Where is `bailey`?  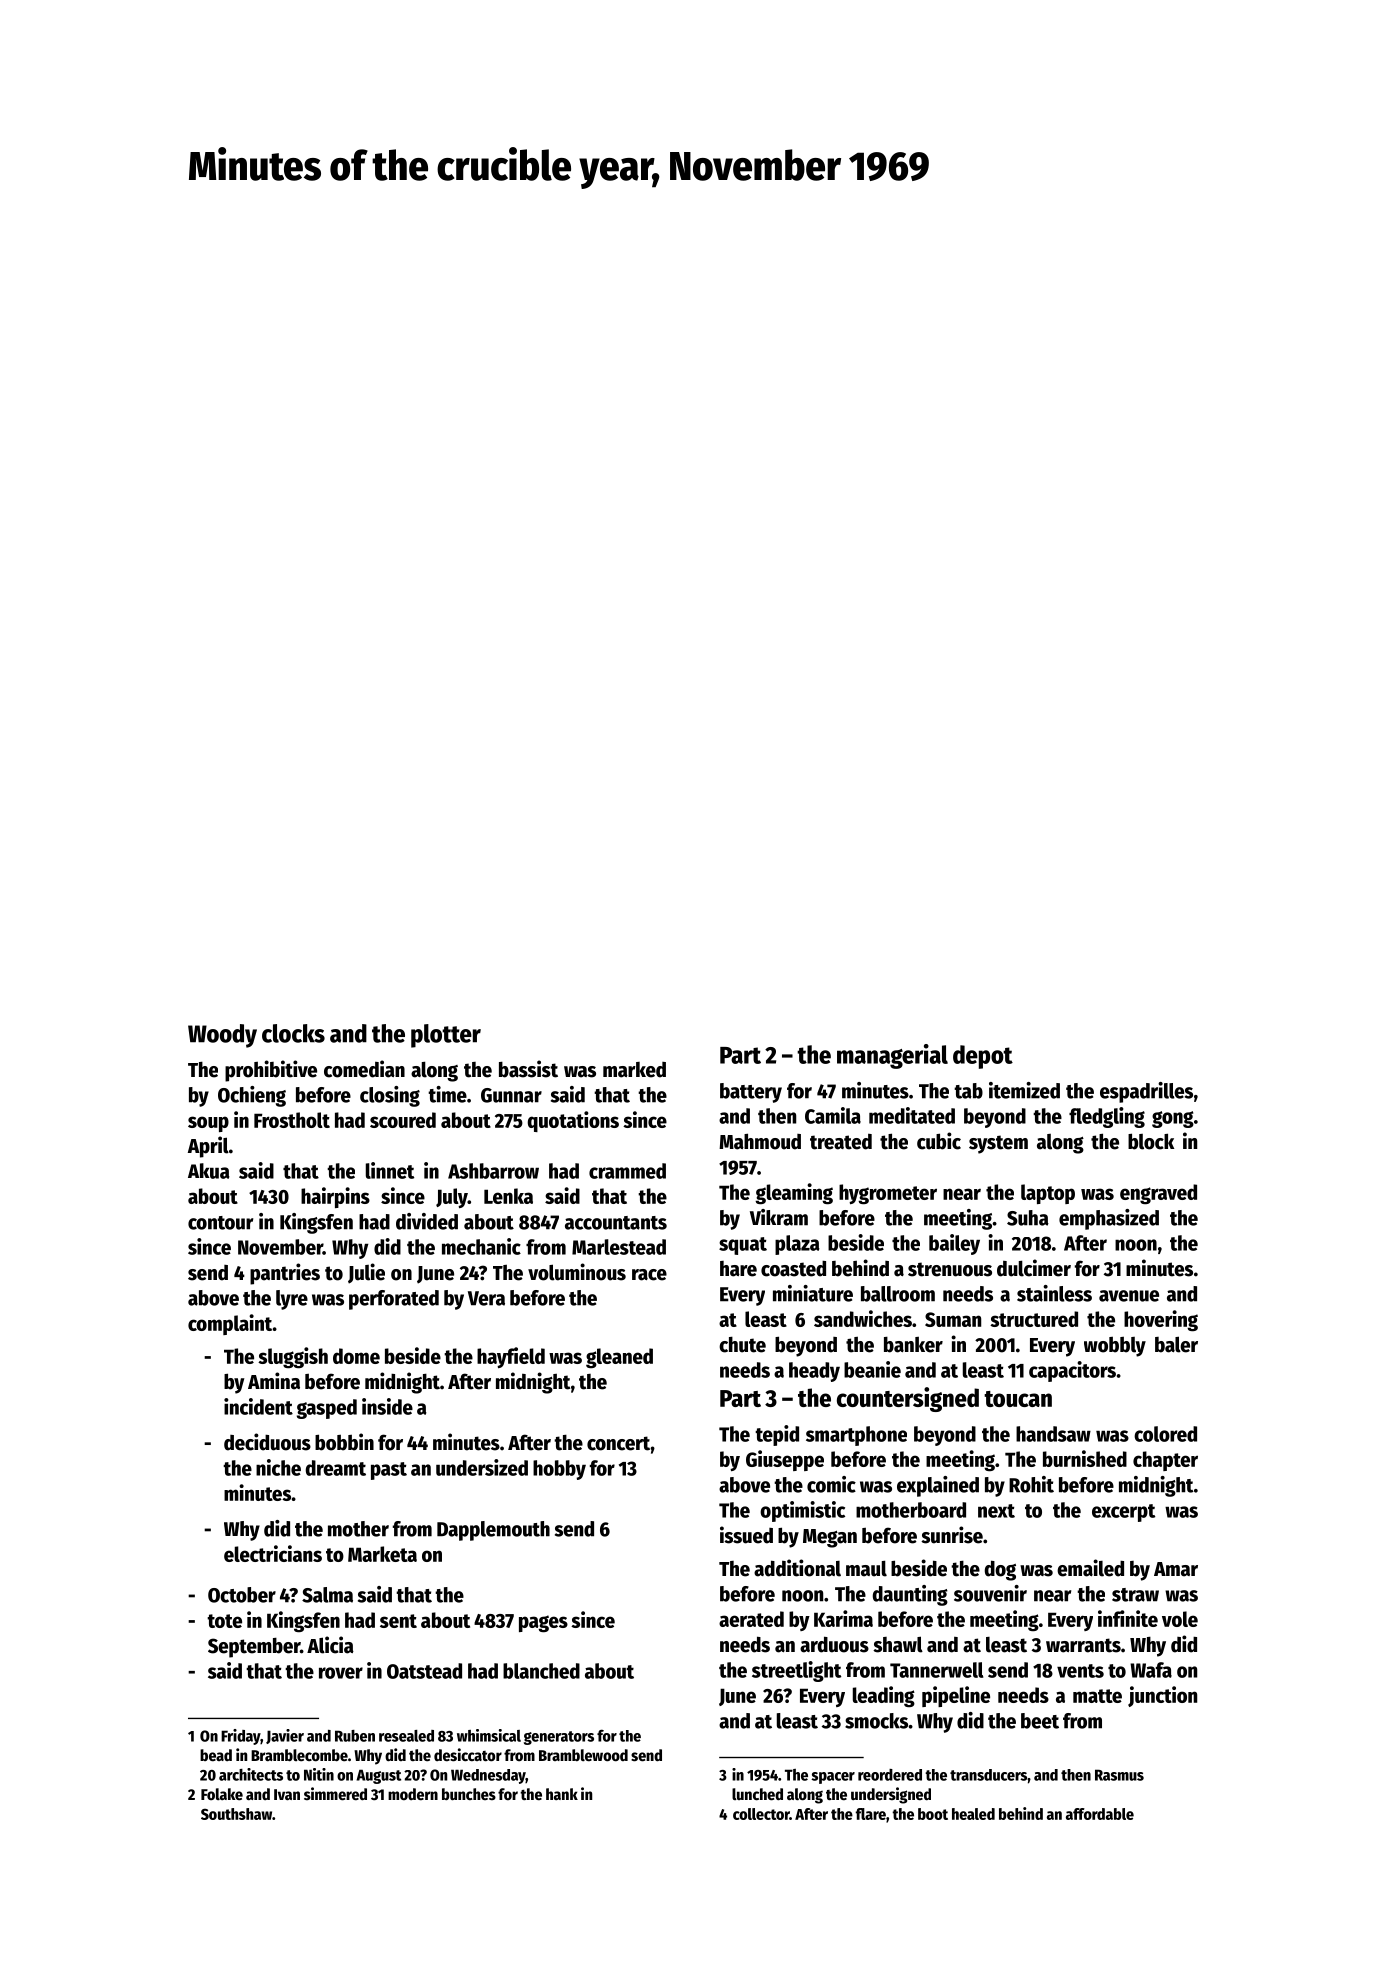 bailey is located at coordinates (954, 1244).
